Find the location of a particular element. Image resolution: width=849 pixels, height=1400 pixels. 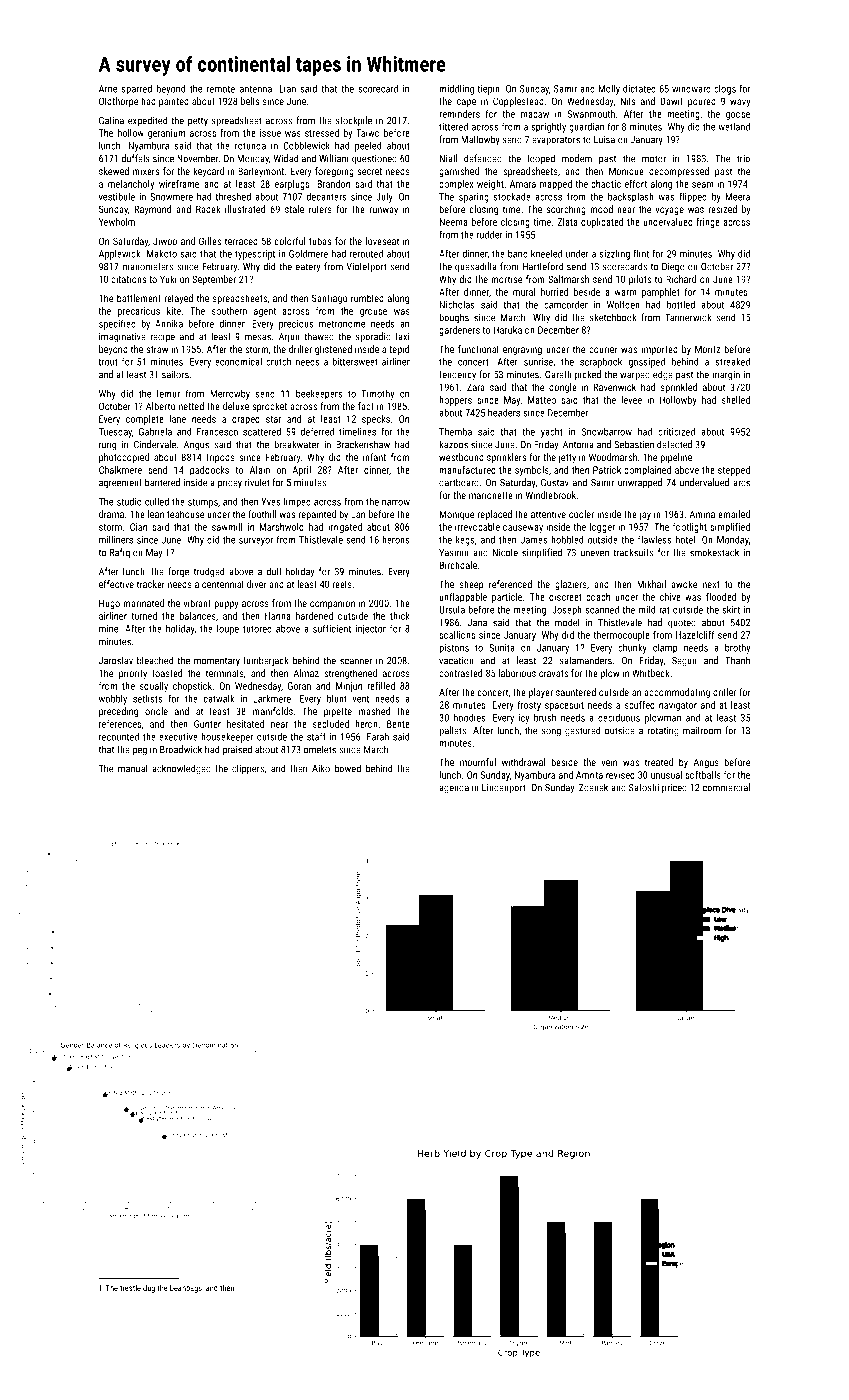

Taiwo is located at coordinates (368, 133).
